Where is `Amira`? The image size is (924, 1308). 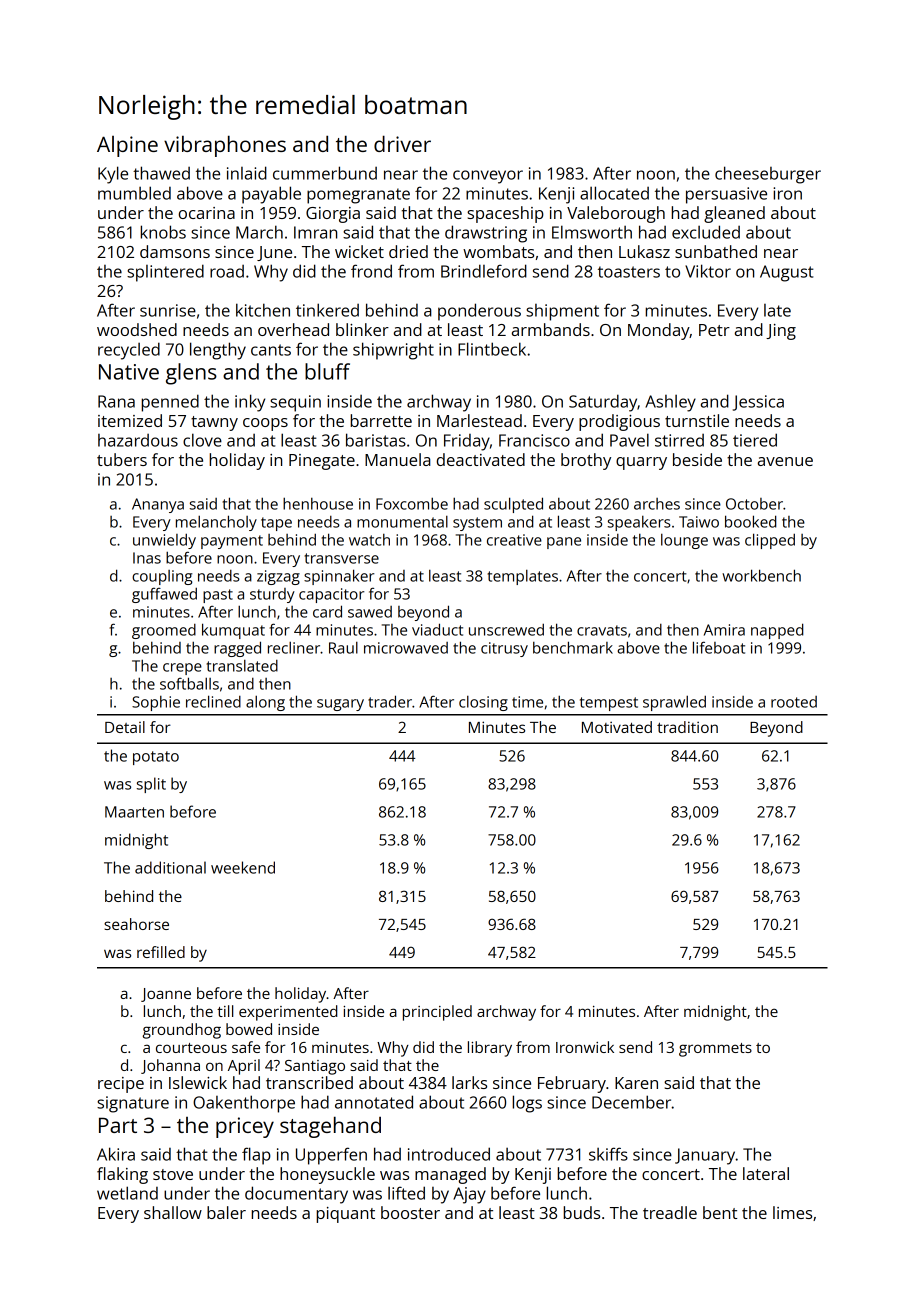 Amira is located at coordinates (724, 630).
